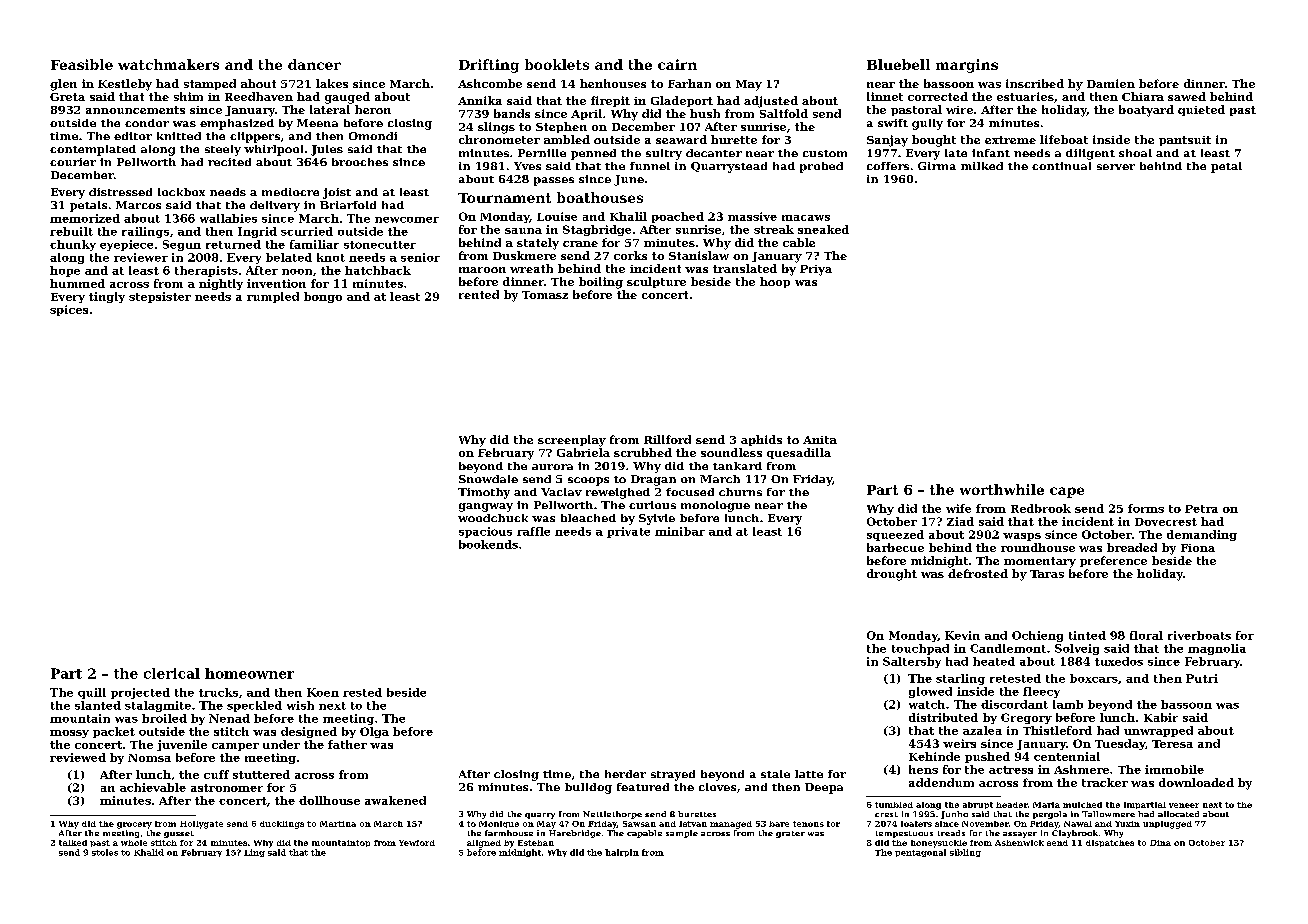  What do you see at coordinates (1002, 489) in the screenshot?
I see `worthwhile` at bounding box center [1002, 489].
